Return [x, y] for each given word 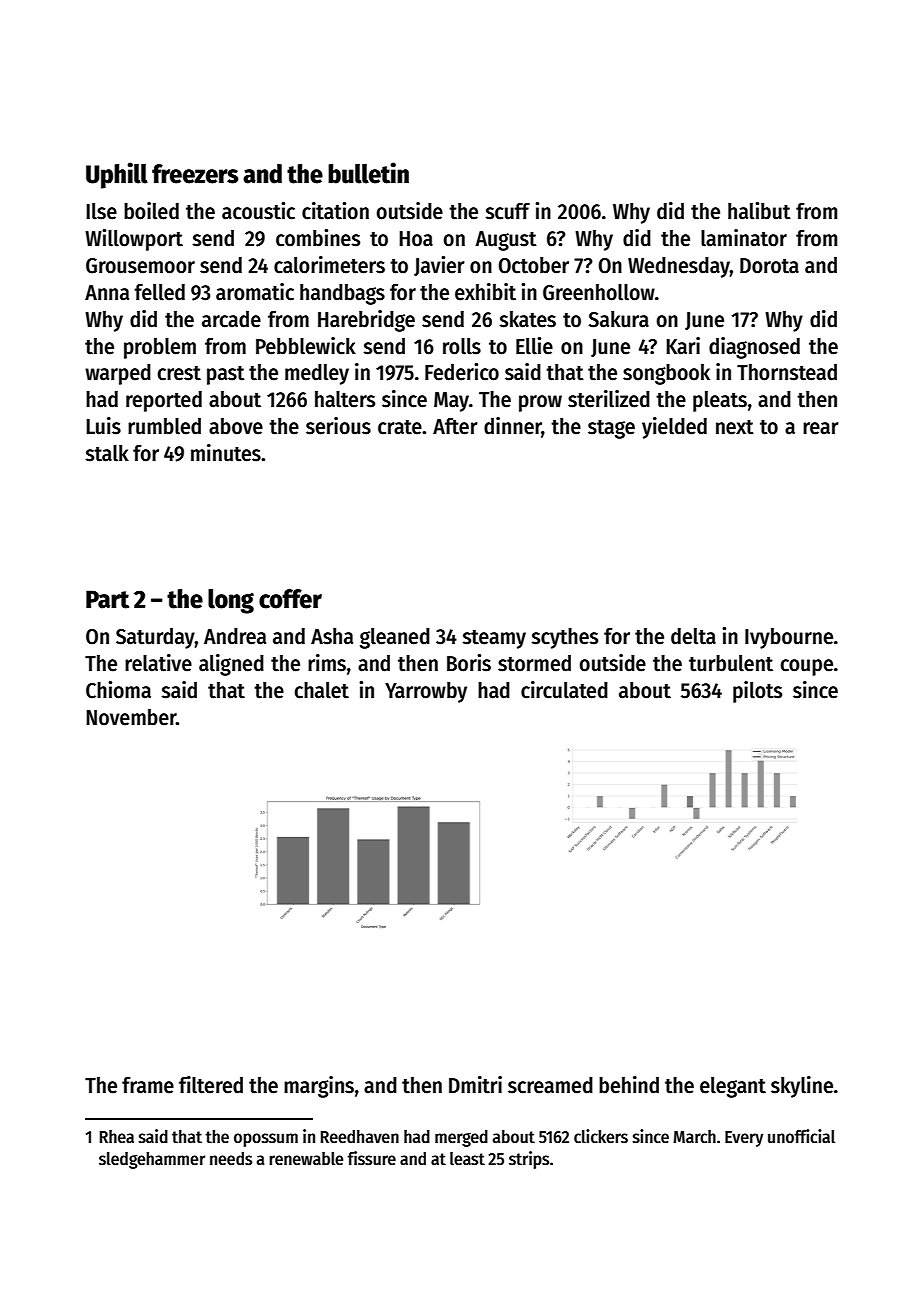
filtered [211, 1085]
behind [629, 1085]
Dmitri [475, 1085]
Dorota [769, 266]
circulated [564, 690]
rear [821, 428]
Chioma [118, 690]
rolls [462, 346]
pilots [757, 692]
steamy [494, 639]
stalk [107, 453]
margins [319, 1087]
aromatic [255, 292]
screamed [550, 1085]
